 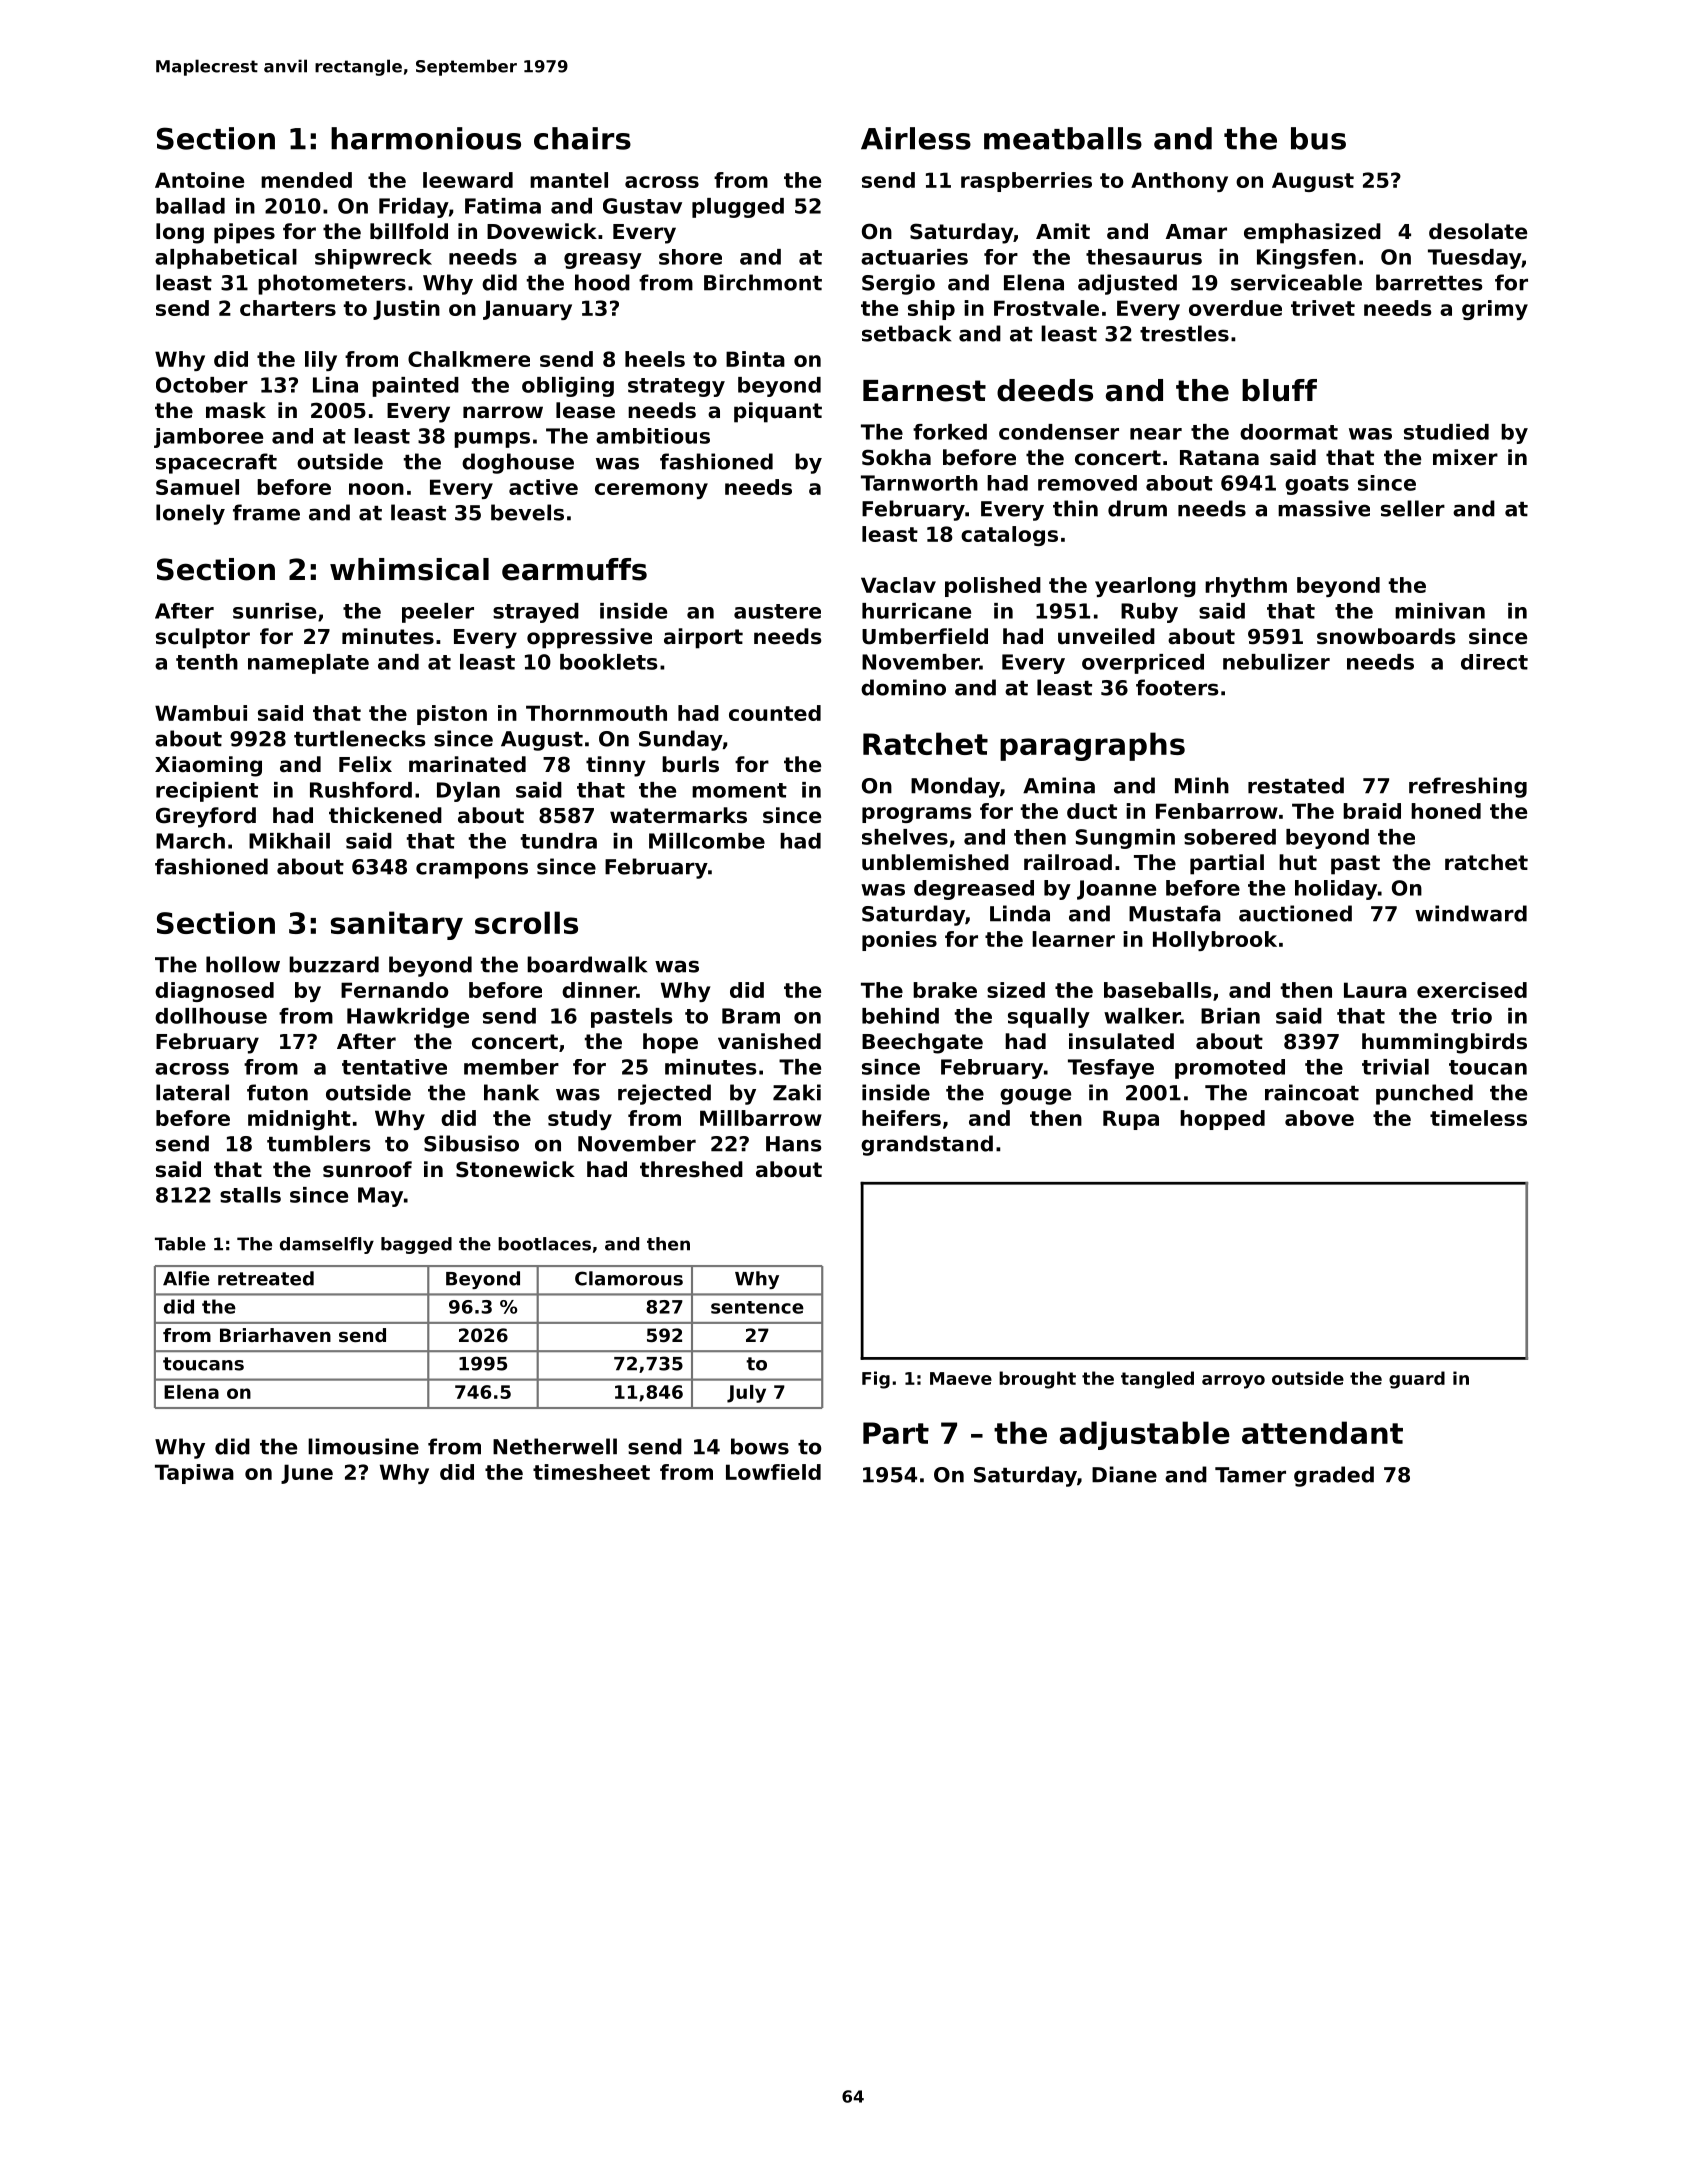 What do you see at coordinates (394, 990) in the screenshot?
I see `Fernando` at bounding box center [394, 990].
